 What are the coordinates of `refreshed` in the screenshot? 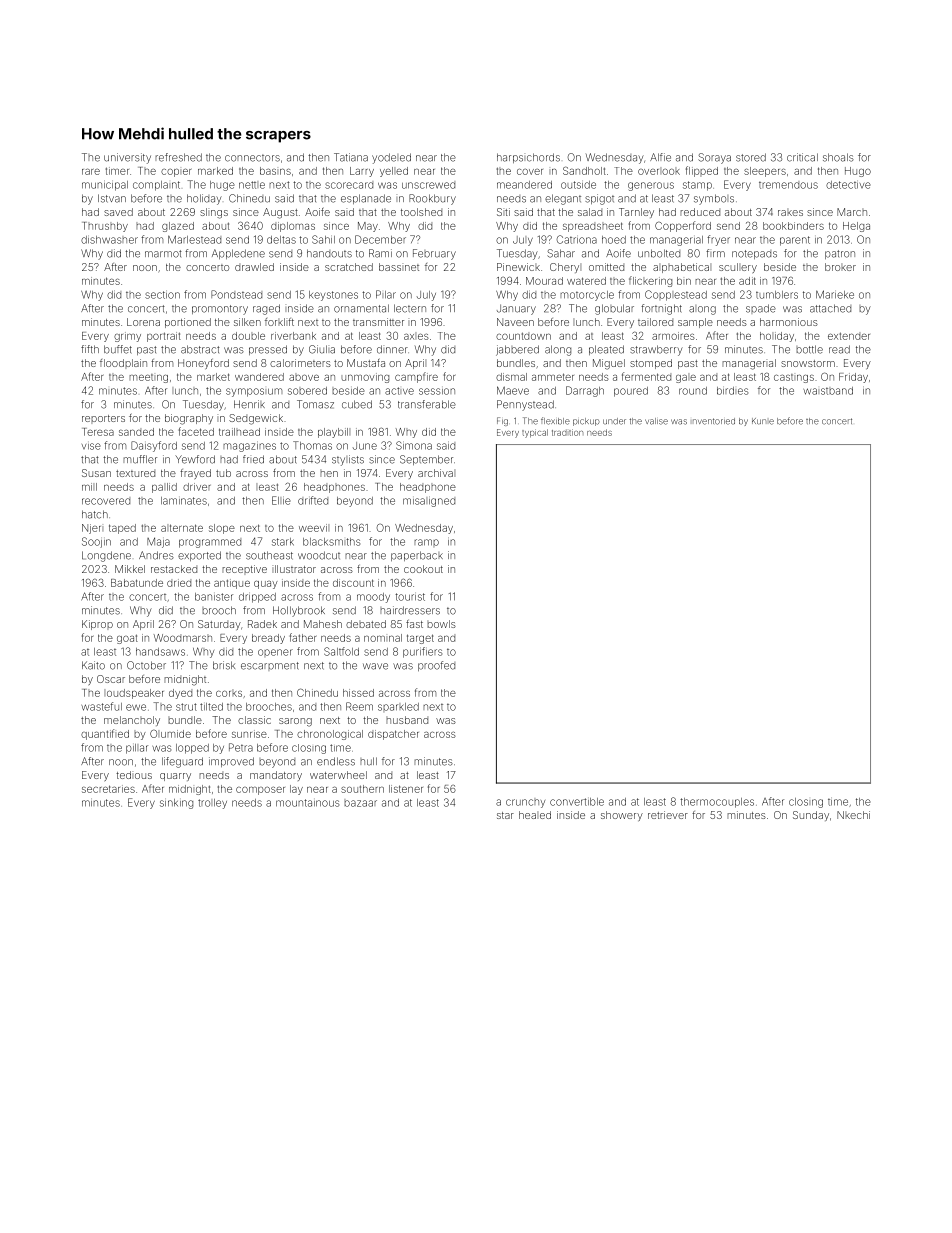 It's located at (178, 157).
